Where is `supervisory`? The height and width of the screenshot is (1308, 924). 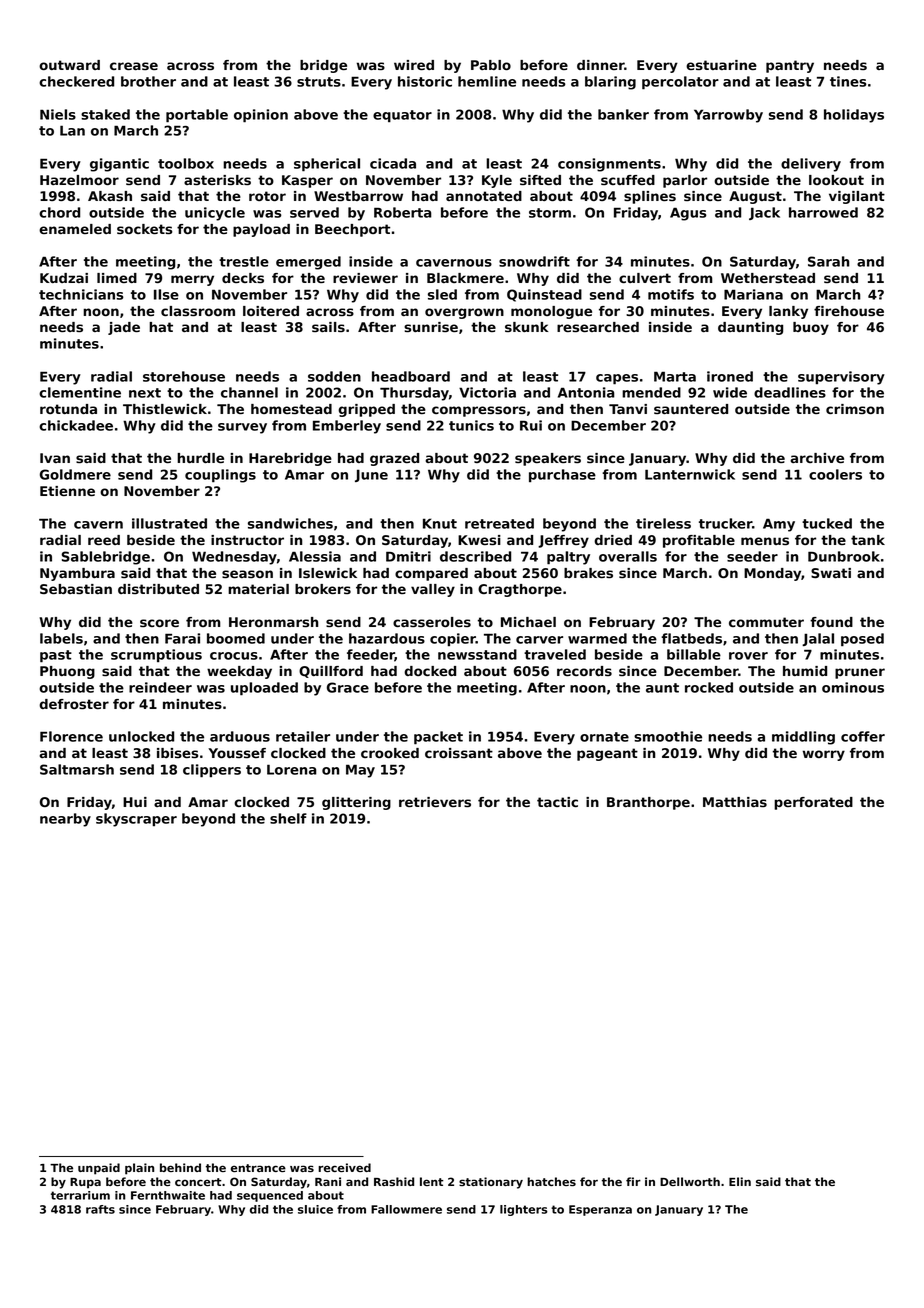 supervisory is located at coordinates (841, 378).
